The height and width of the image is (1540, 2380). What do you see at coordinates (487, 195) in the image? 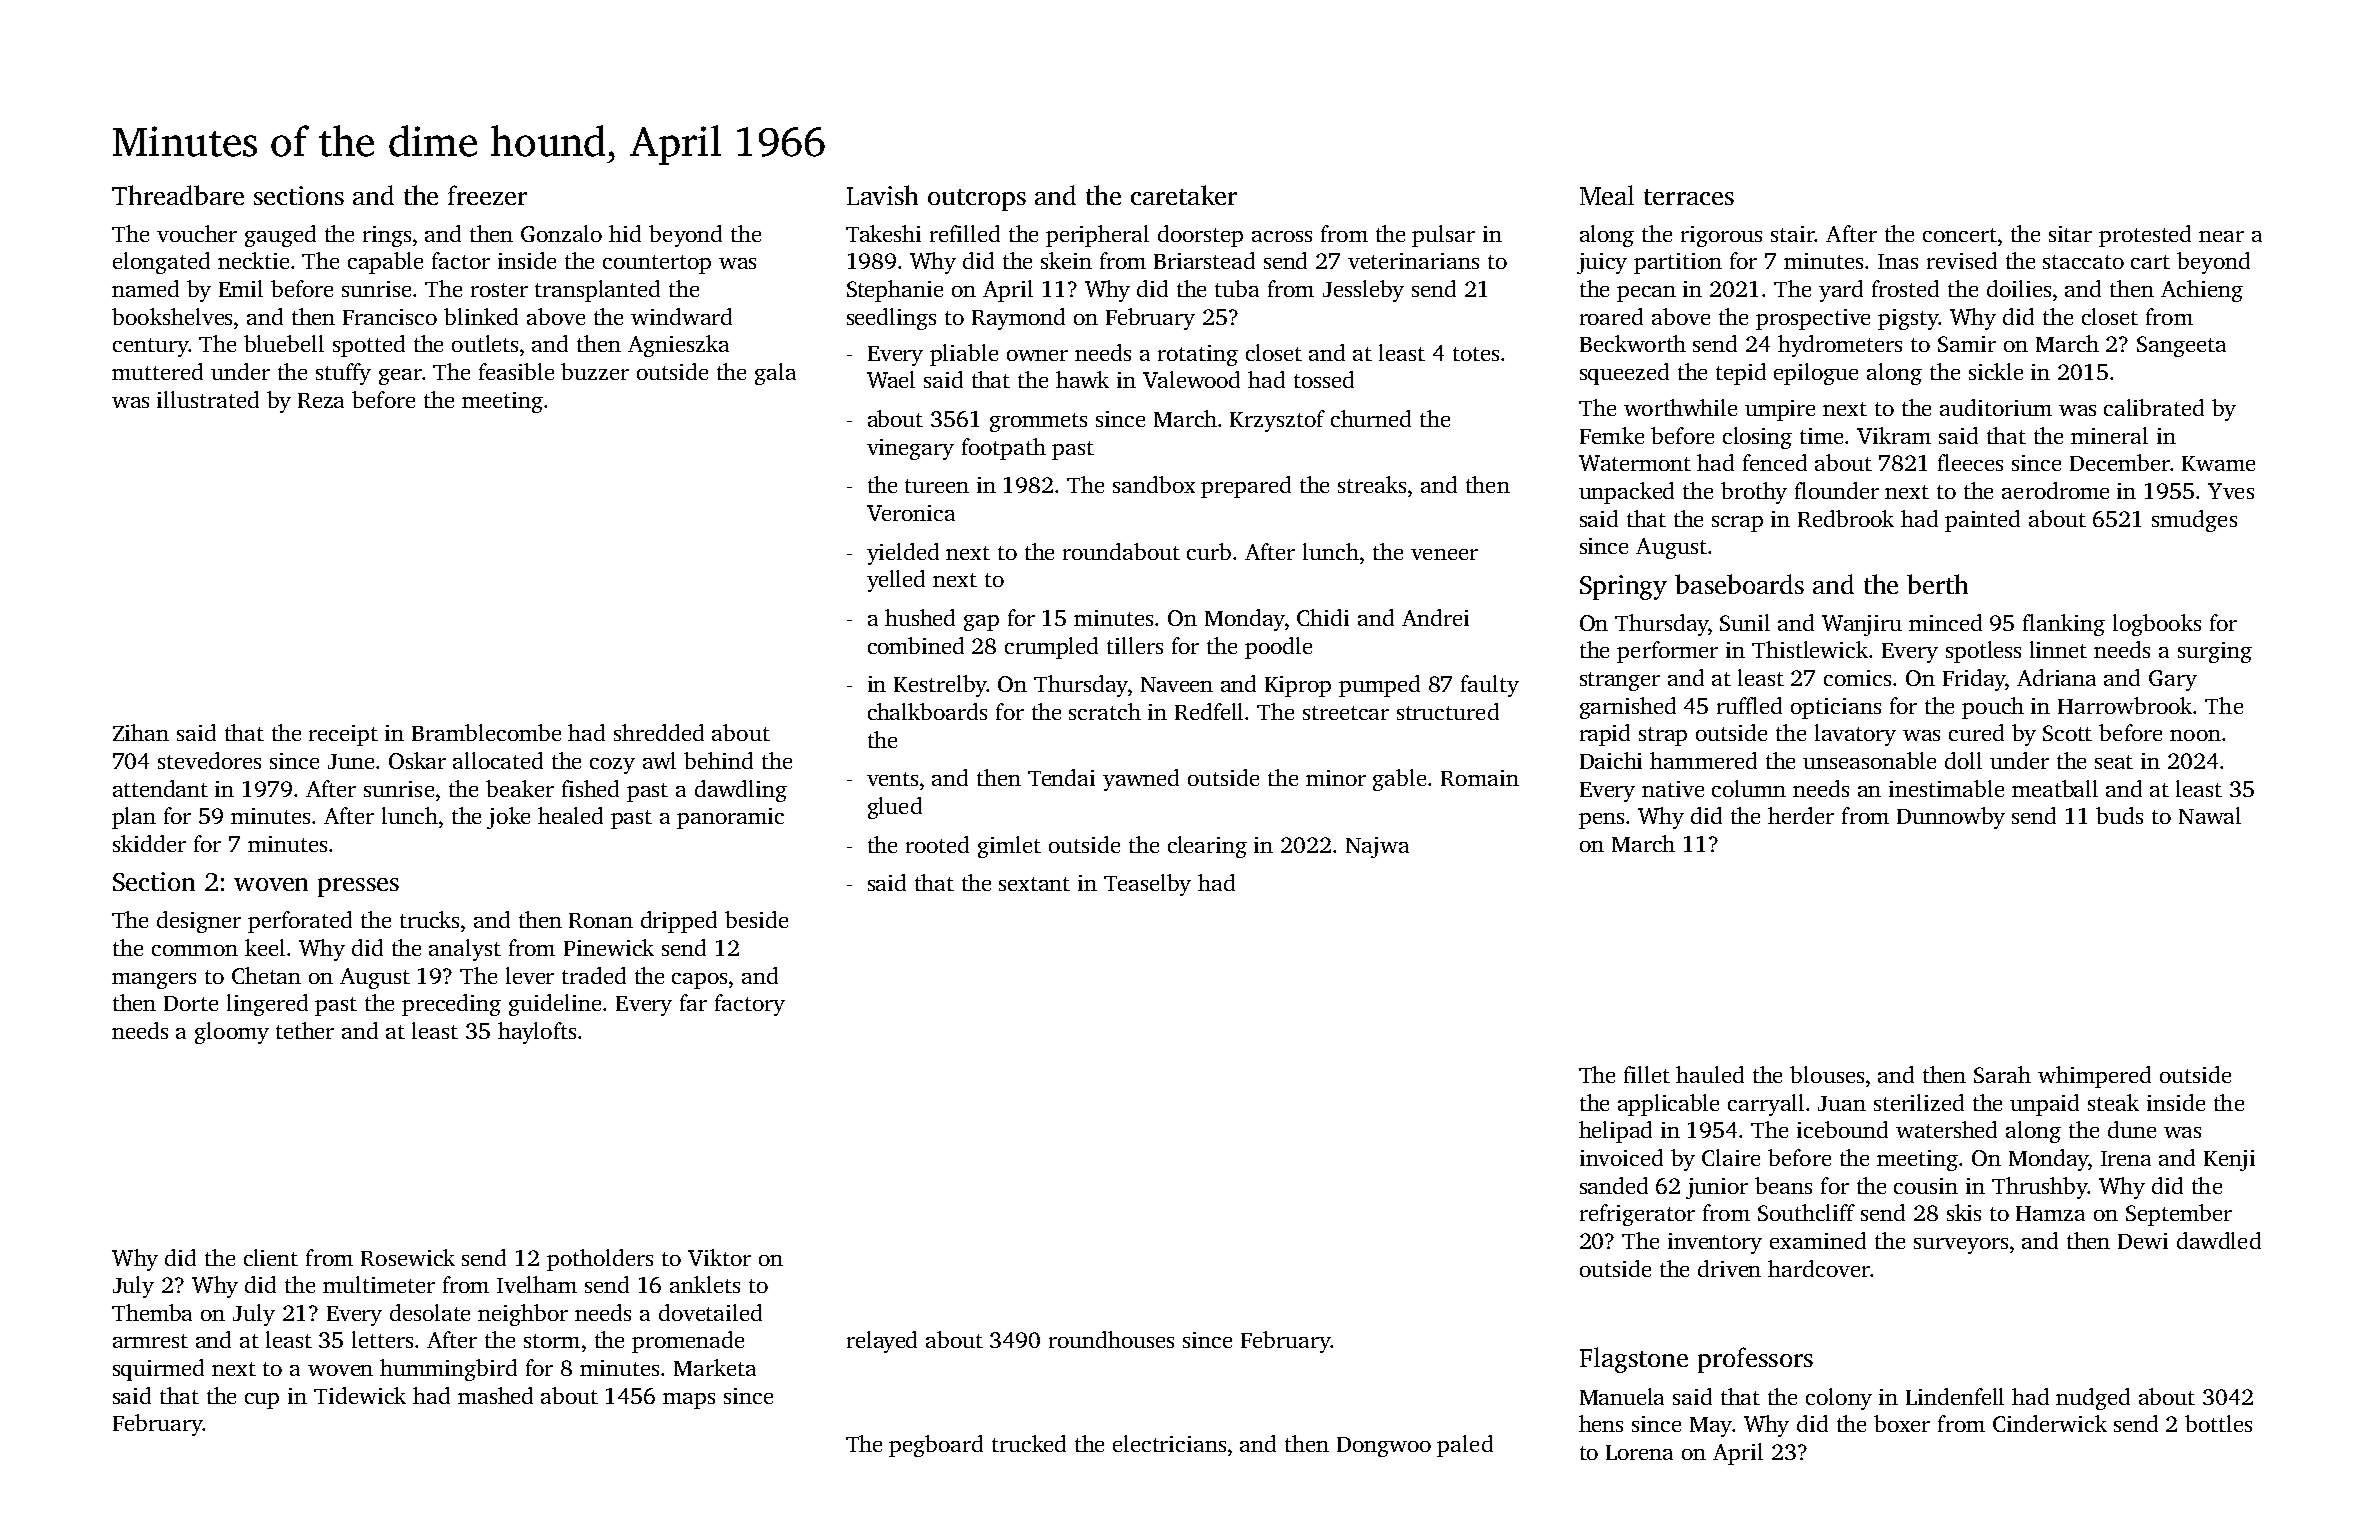
I see `freezer` at bounding box center [487, 195].
